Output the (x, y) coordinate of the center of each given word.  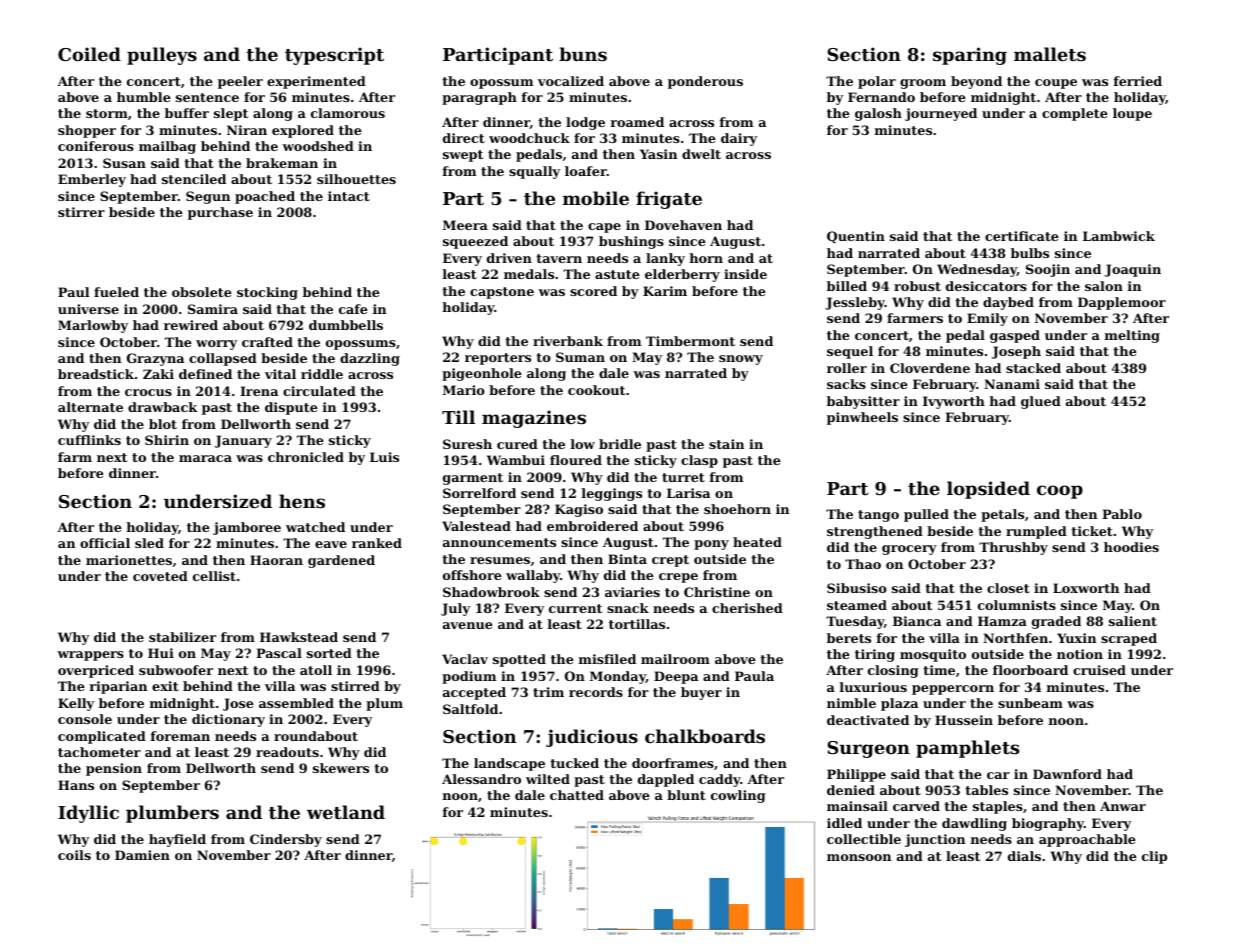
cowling (738, 796)
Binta (627, 559)
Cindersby (286, 840)
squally (534, 172)
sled (149, 543)
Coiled (89, 54)
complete (1075, 114)
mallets (1050, 54)
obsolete (202, 292)
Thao (863, 564)
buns (583, 54)
